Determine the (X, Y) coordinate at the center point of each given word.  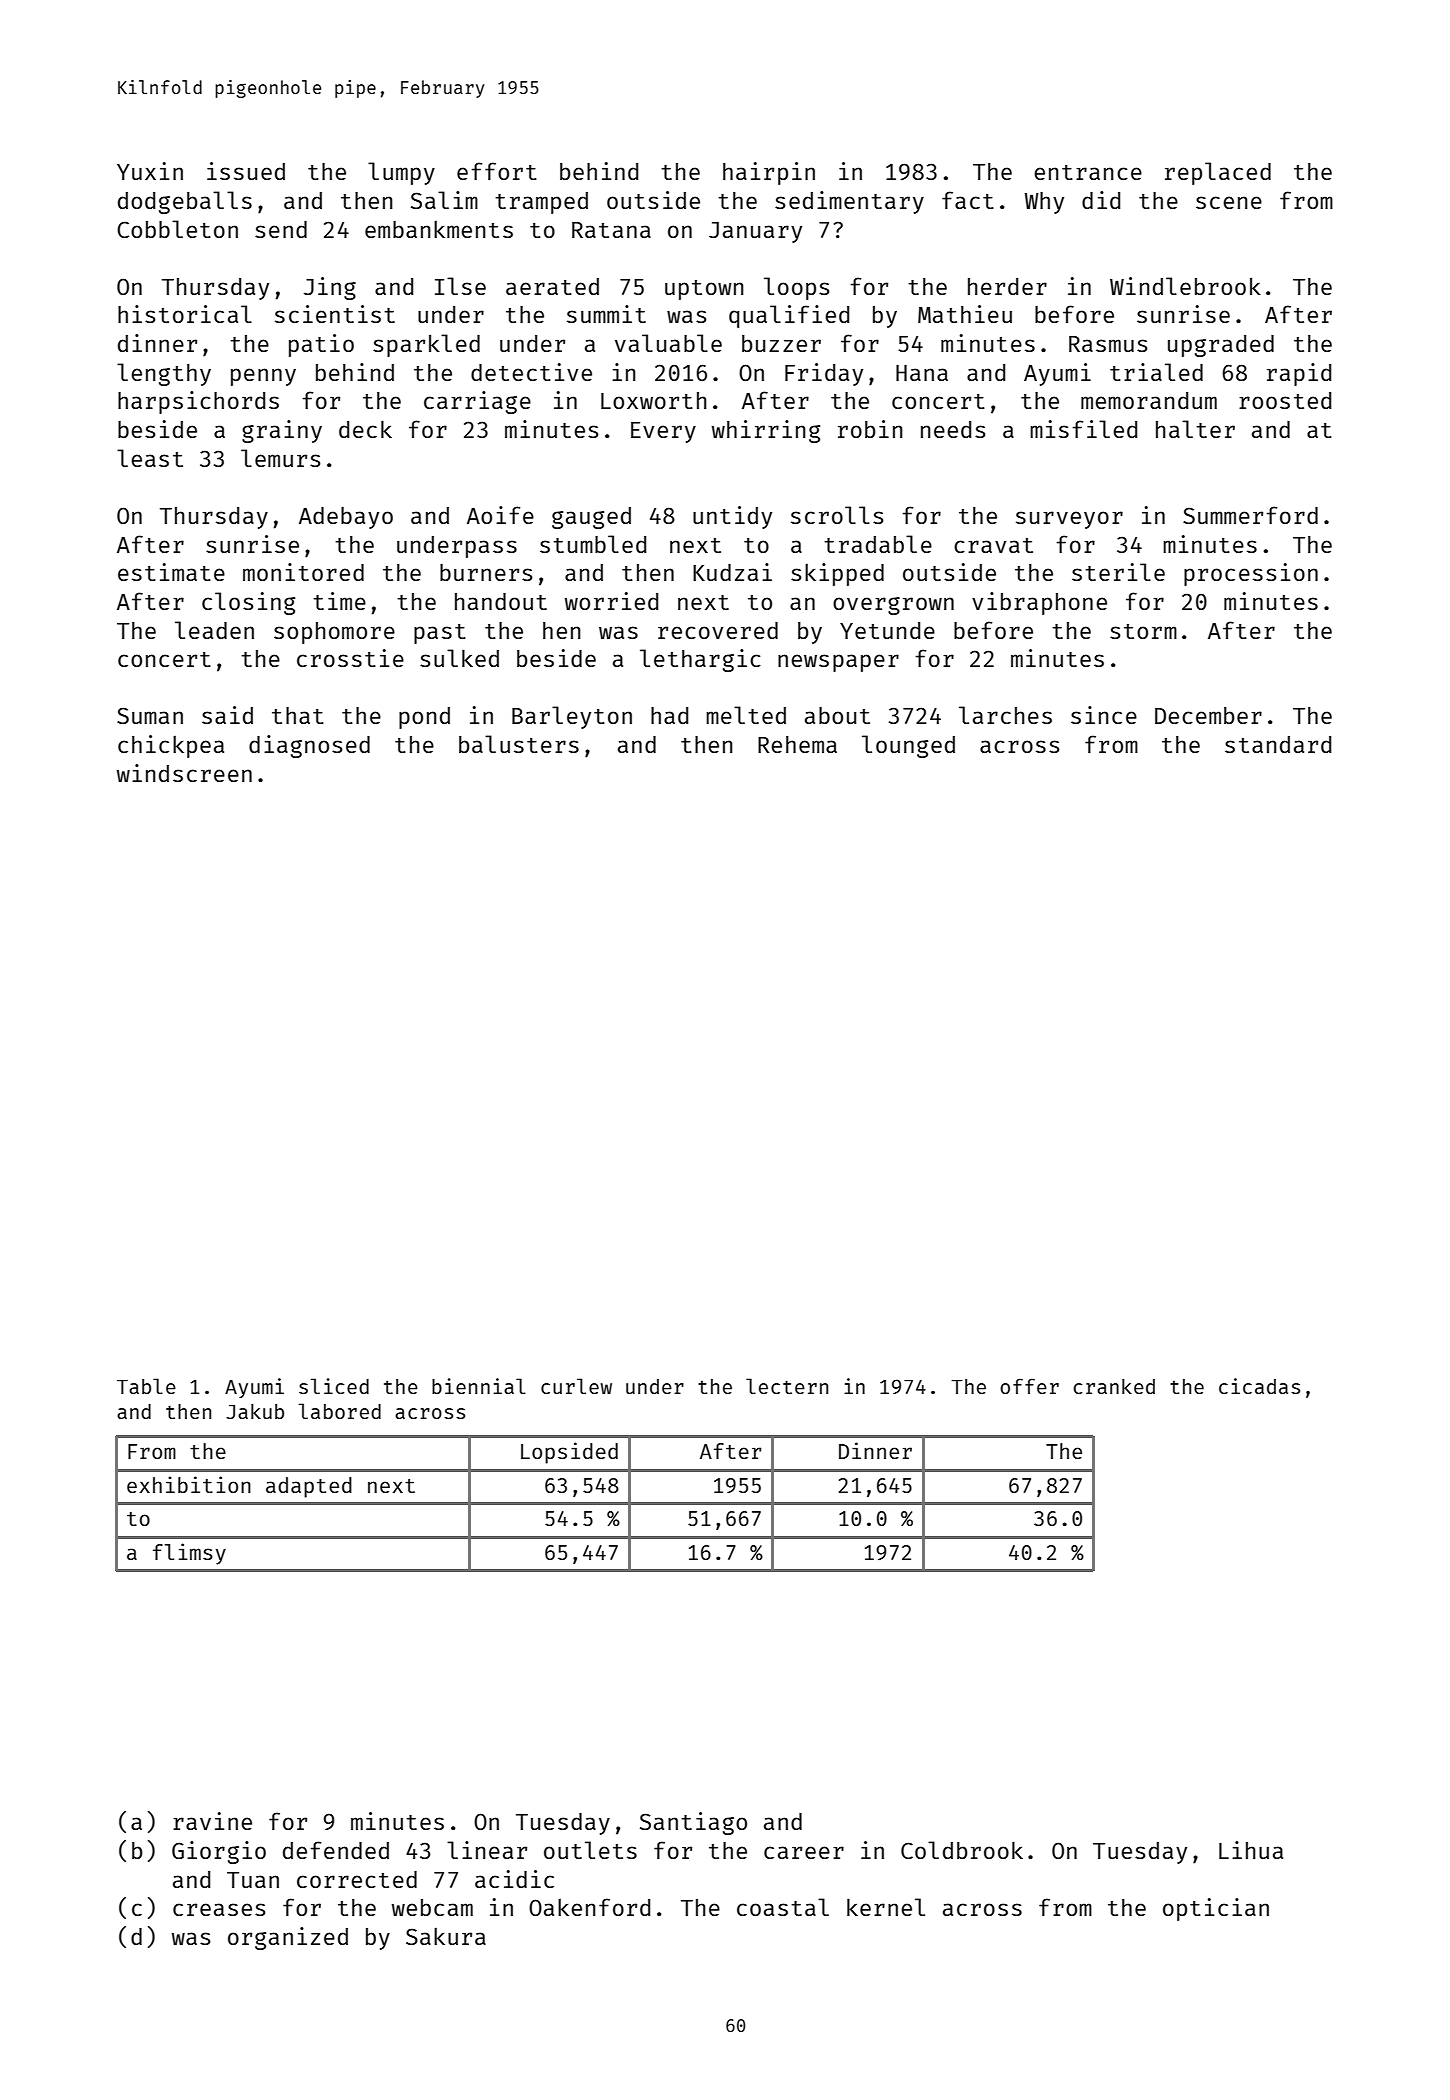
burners (486, 572)
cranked (1114, 1386)
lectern (787, 1386)
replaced (1218, 173)
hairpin (769, 173)
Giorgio (219, 1852)
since (1104, 715)
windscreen (184, 773)
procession (1251, 574)
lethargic (700, 660)
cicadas (1259, 1386)
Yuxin (150, 171)
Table (146, 1386)
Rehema (797, 744)
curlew (576, 1386)
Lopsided (569, 1453)
